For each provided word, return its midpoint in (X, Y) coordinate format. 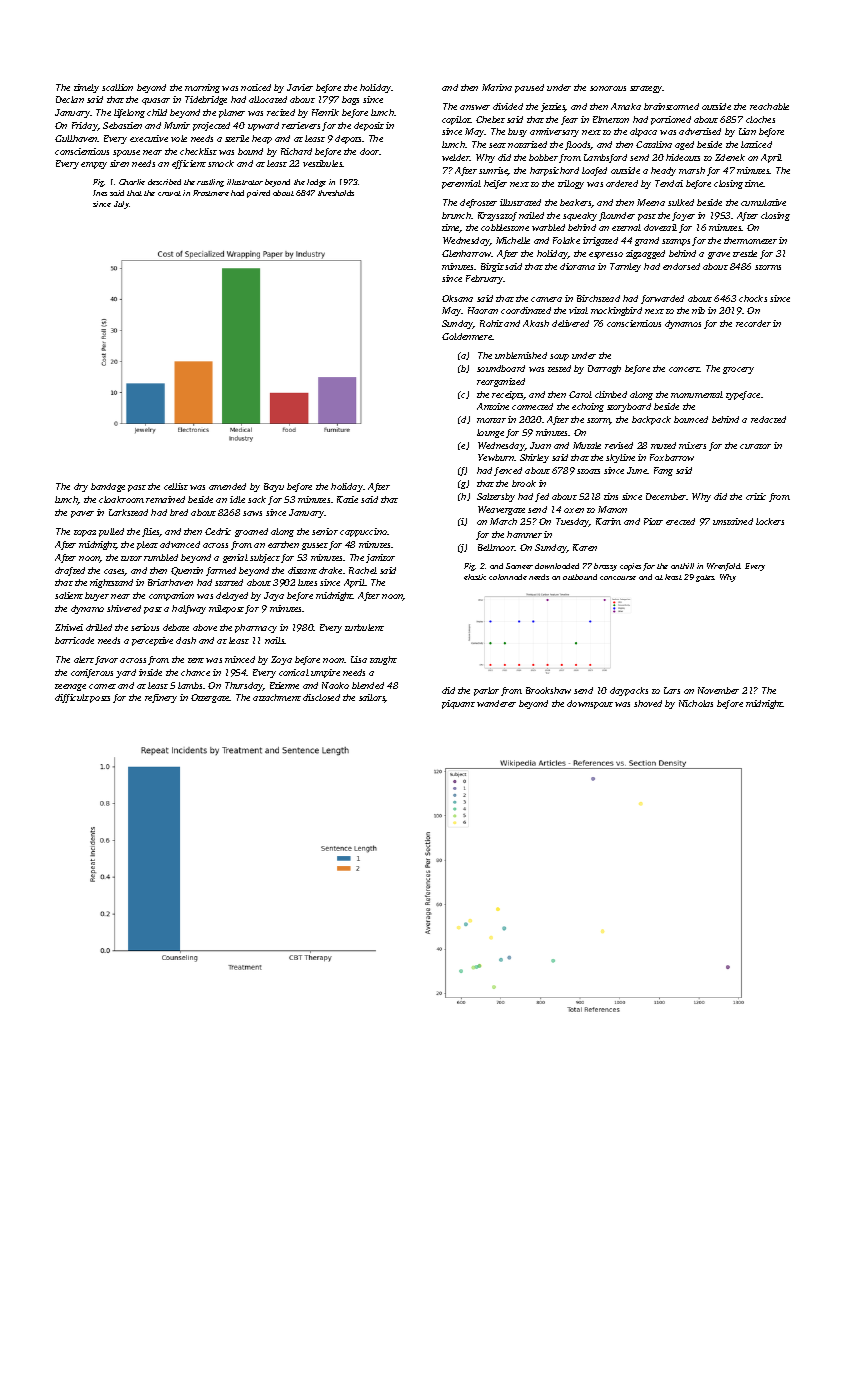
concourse (618, 578)
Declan (70, 99)
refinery (161, 698)
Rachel (363, 570)
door (370, 151)
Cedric (218, 531)
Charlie (132, 182)
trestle (745, 253)
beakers (576, 203)
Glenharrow (467, 253)
